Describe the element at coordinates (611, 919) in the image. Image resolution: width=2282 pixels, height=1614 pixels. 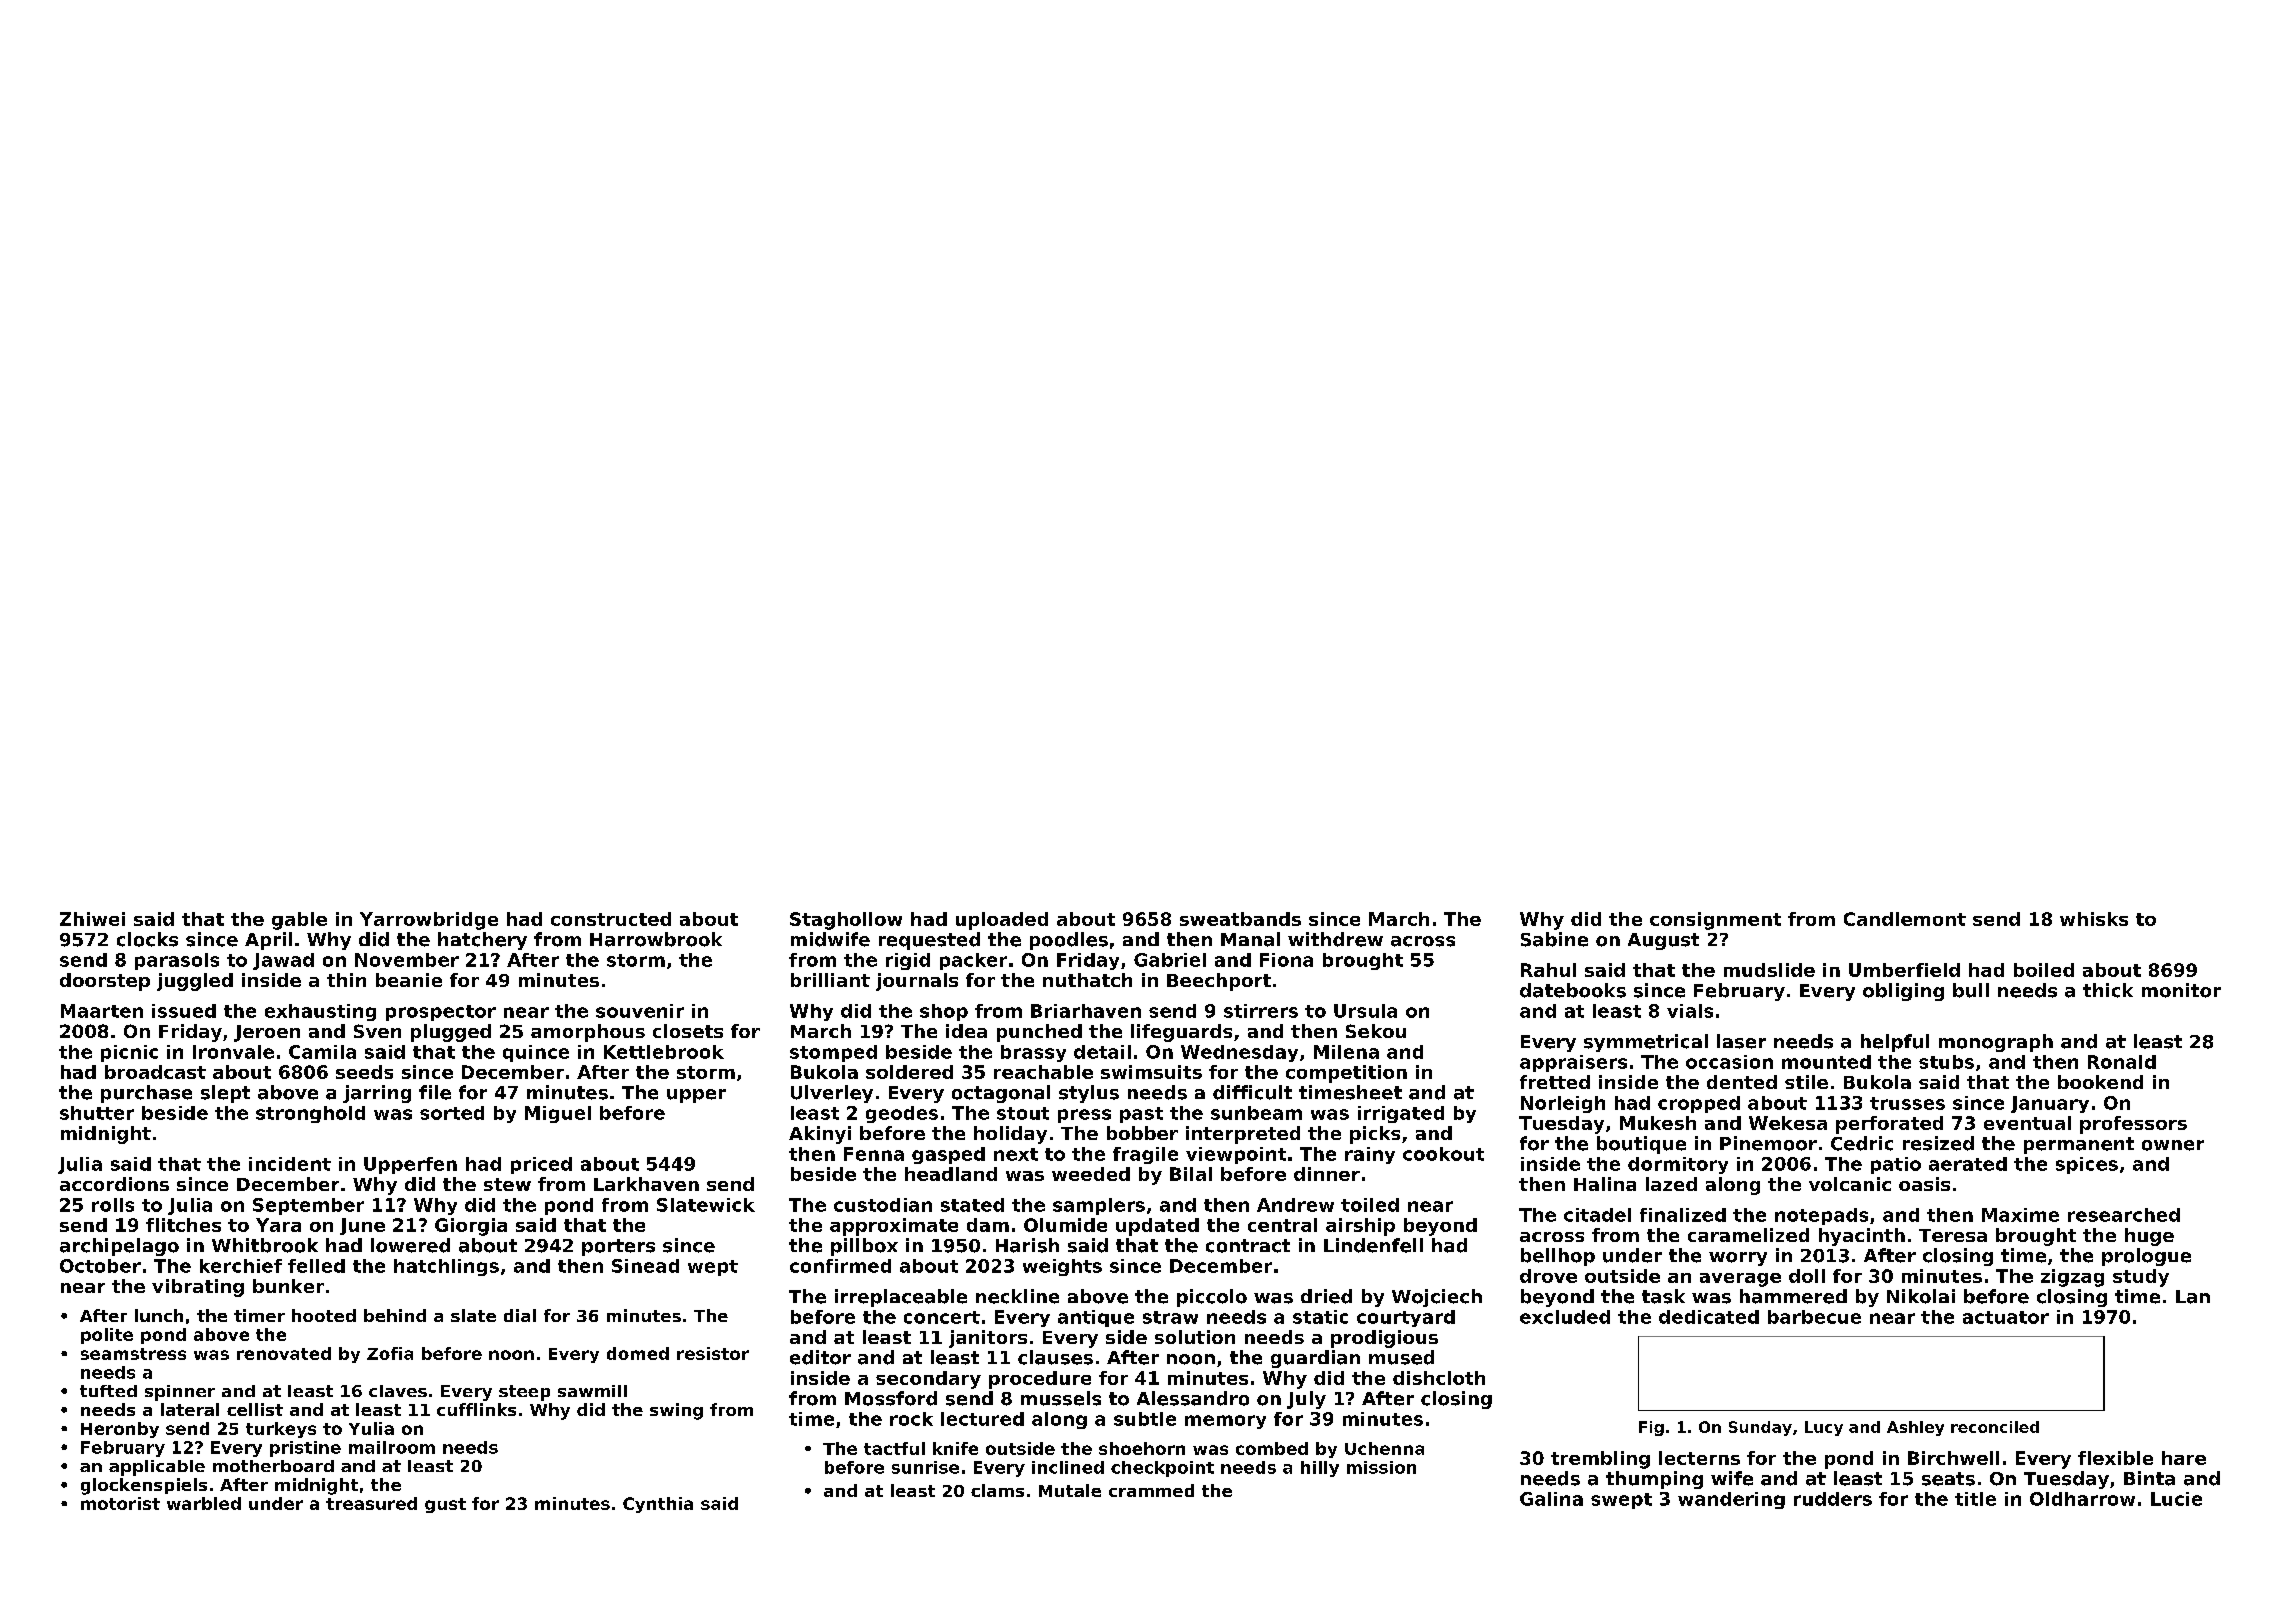
I see `constructed` at that location.
